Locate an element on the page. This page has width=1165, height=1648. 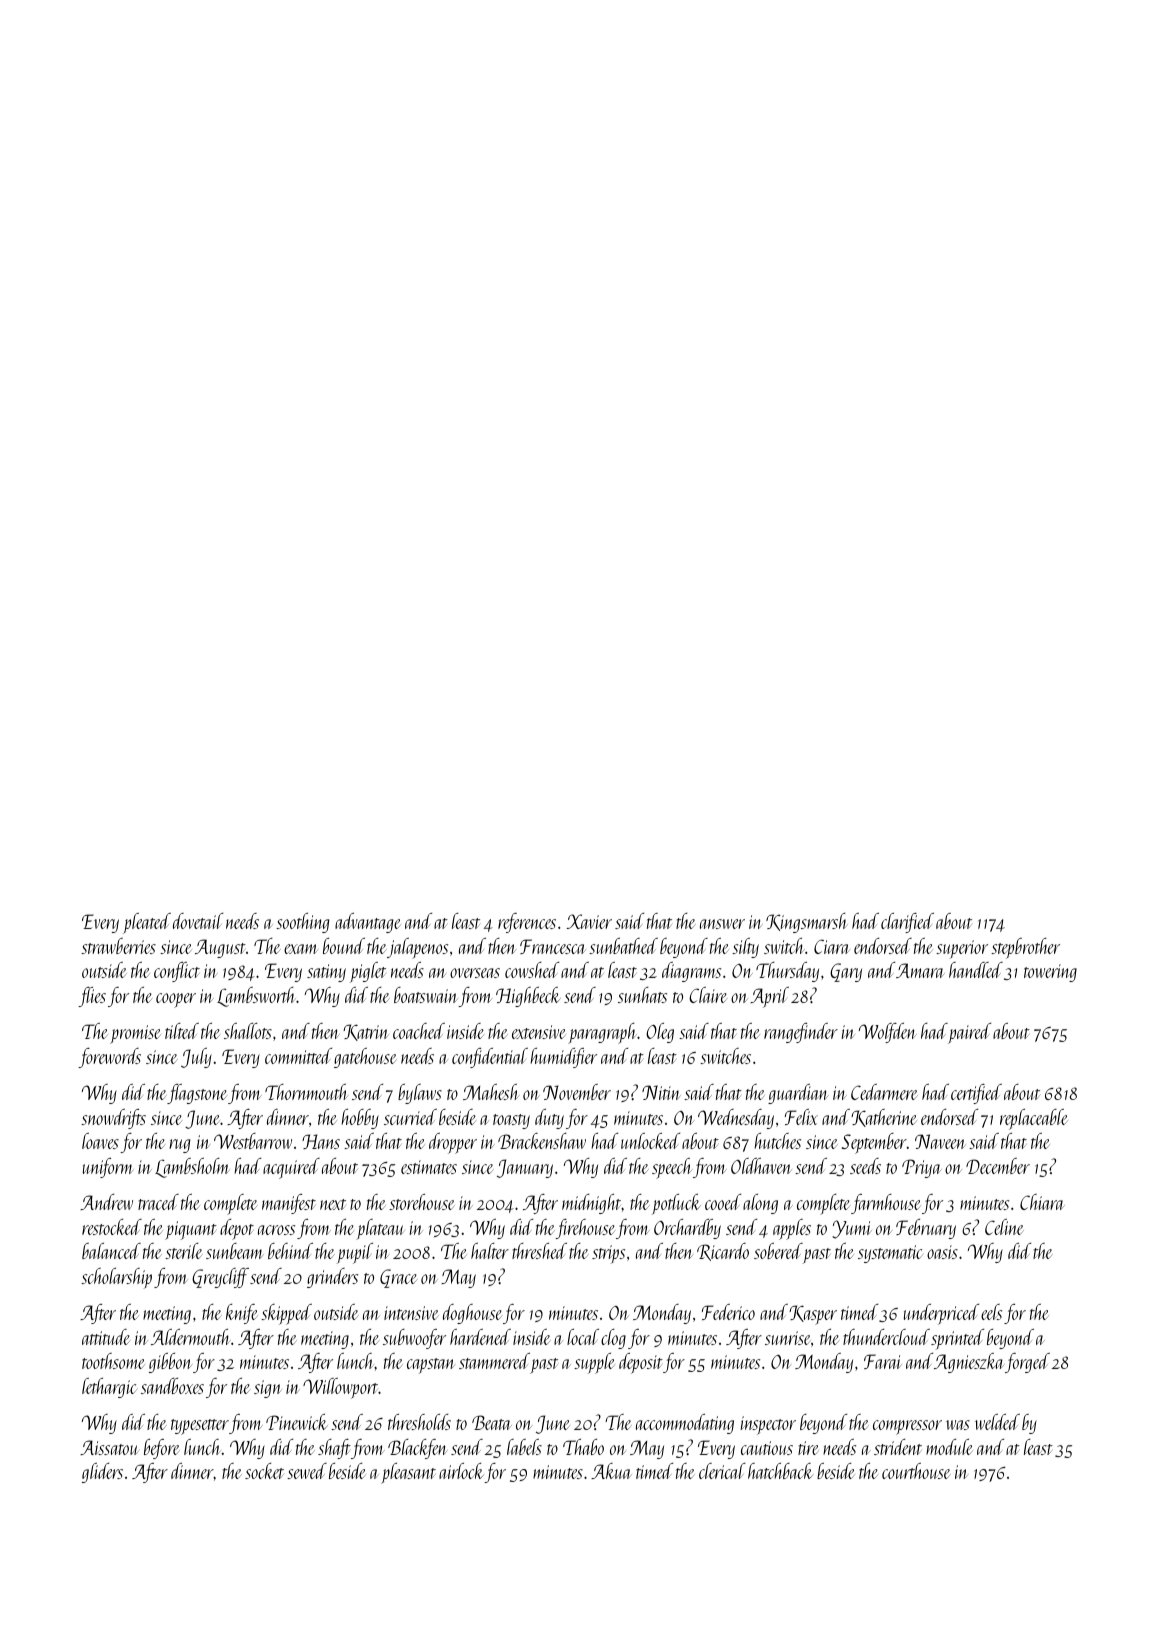
courthouse is located at coordinates (916, 1471).
